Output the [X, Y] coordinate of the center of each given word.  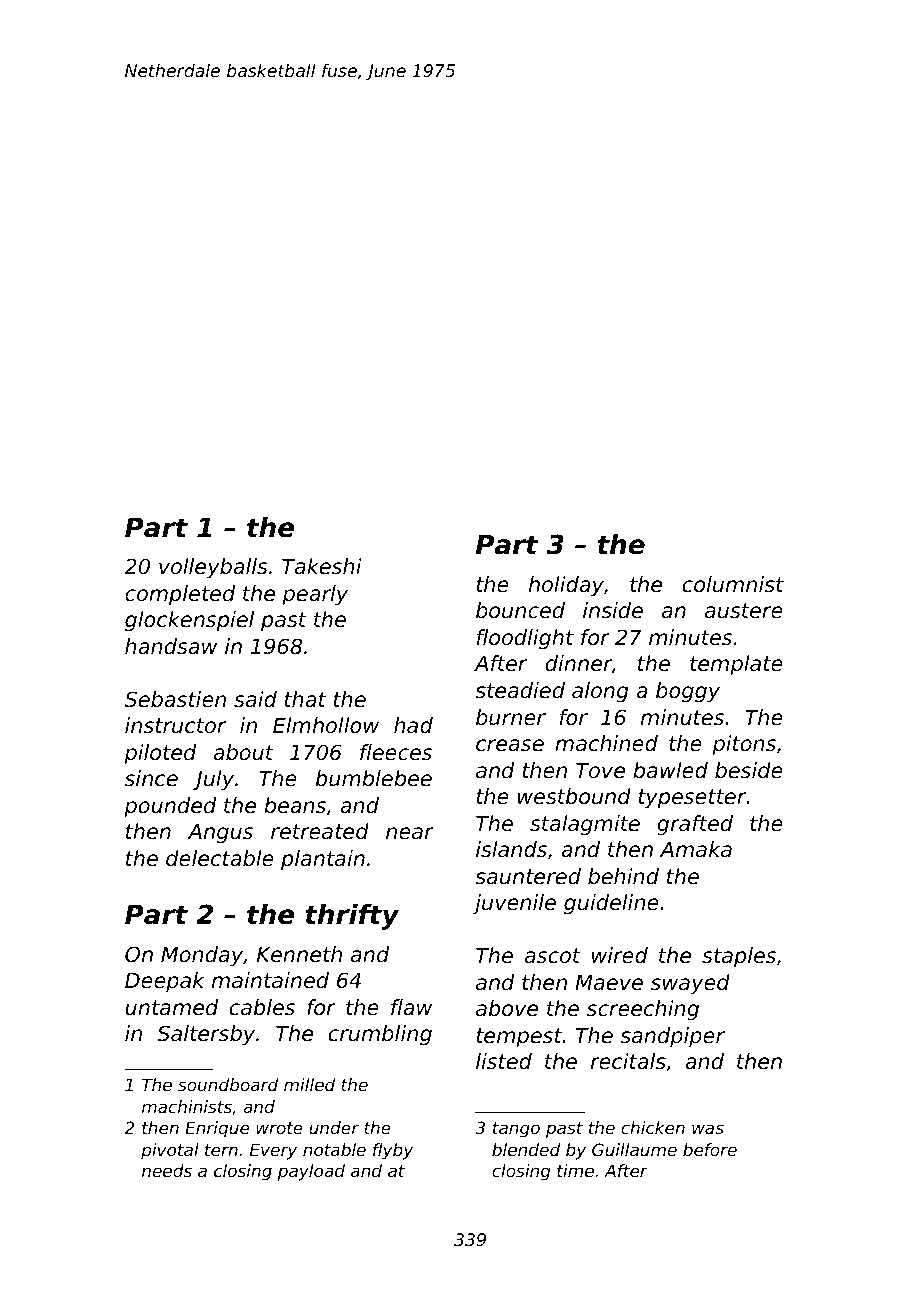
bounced [520, 610]
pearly [315, 595]
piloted [160, 754]
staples [739, 957]
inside [613, 610]
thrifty [352, 917]
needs [167, 1170]
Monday [202, 956]
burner [511, 717]
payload [311, 1172]
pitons [744, 745]
